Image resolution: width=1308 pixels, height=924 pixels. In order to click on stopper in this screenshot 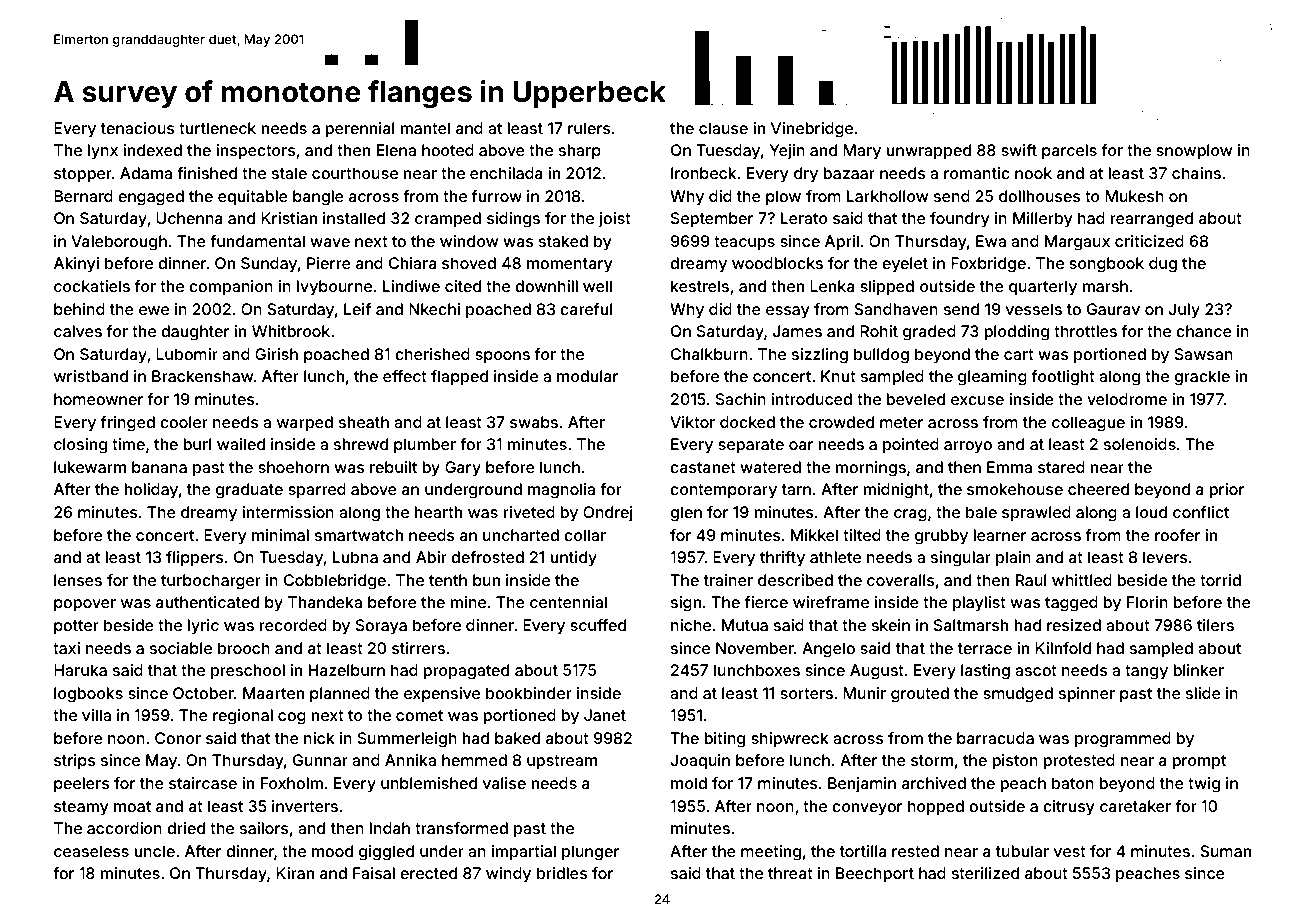, I will do `click(83, 175)`.
